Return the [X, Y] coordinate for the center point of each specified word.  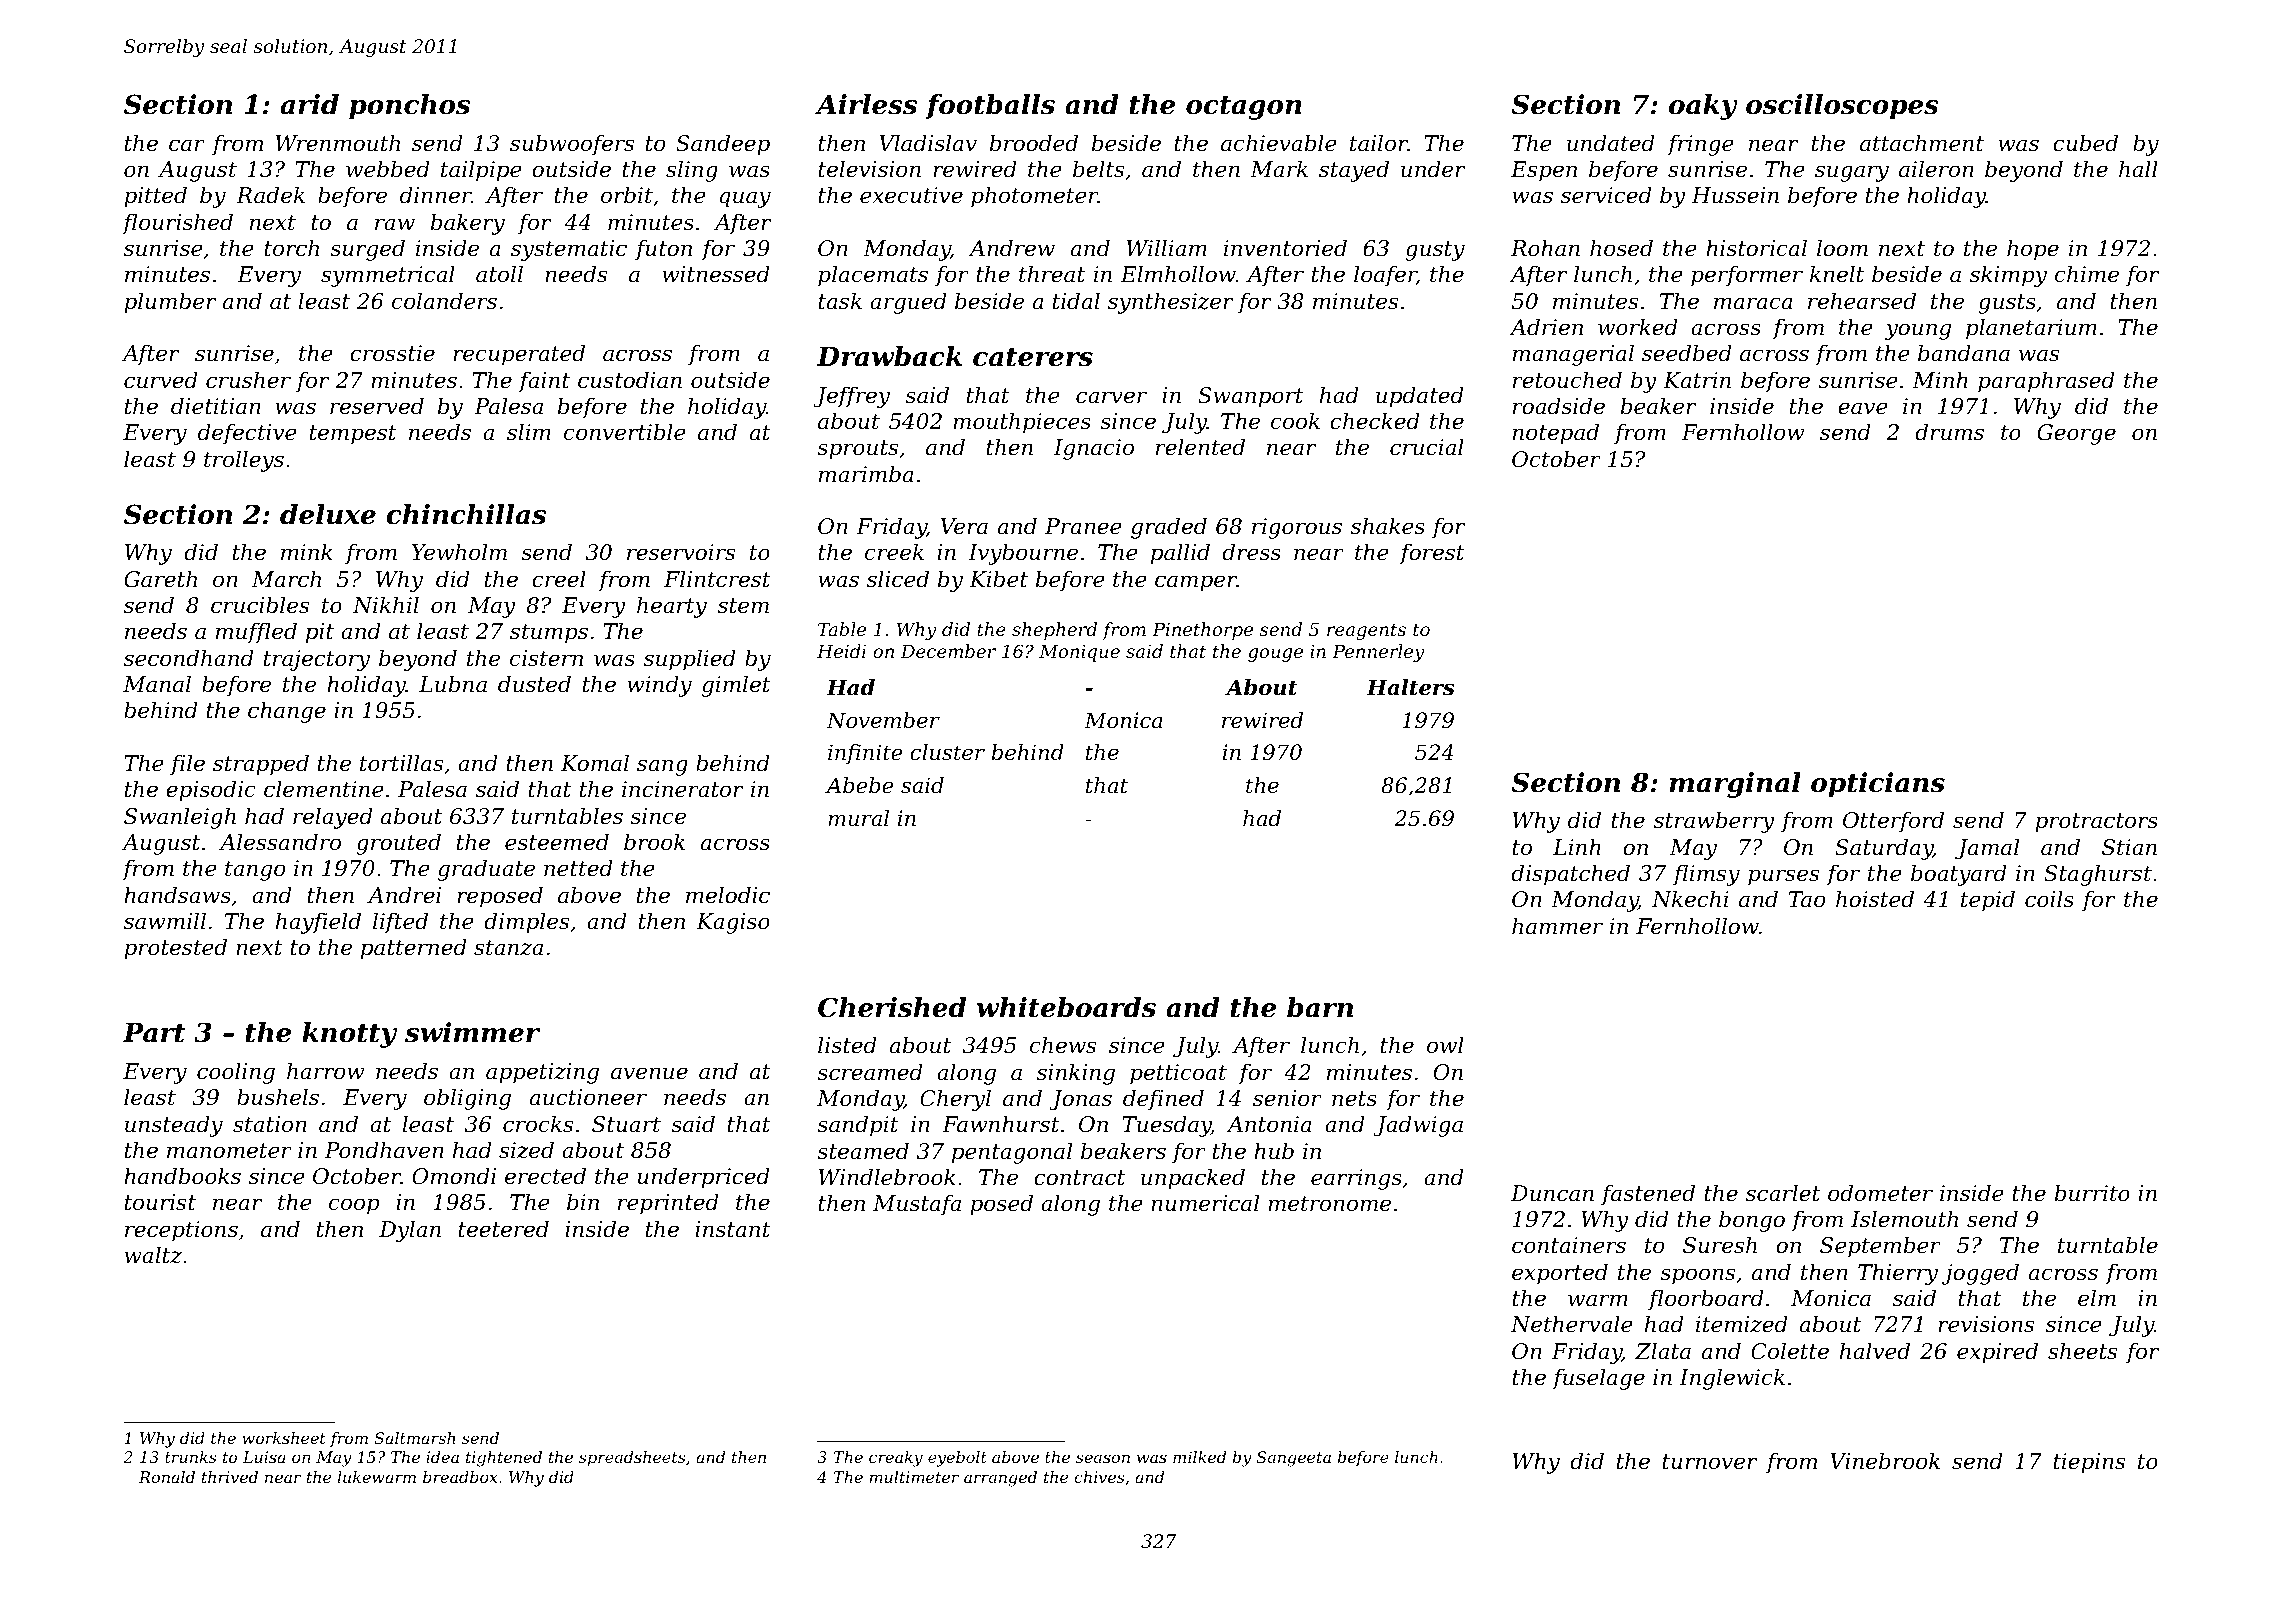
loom [1842, 248]
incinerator [682, 789]
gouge [1275, 655]
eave [1863, 408]
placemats [873, 276]
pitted [155, 197]
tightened [504, 1459]
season [1103, 1458]
